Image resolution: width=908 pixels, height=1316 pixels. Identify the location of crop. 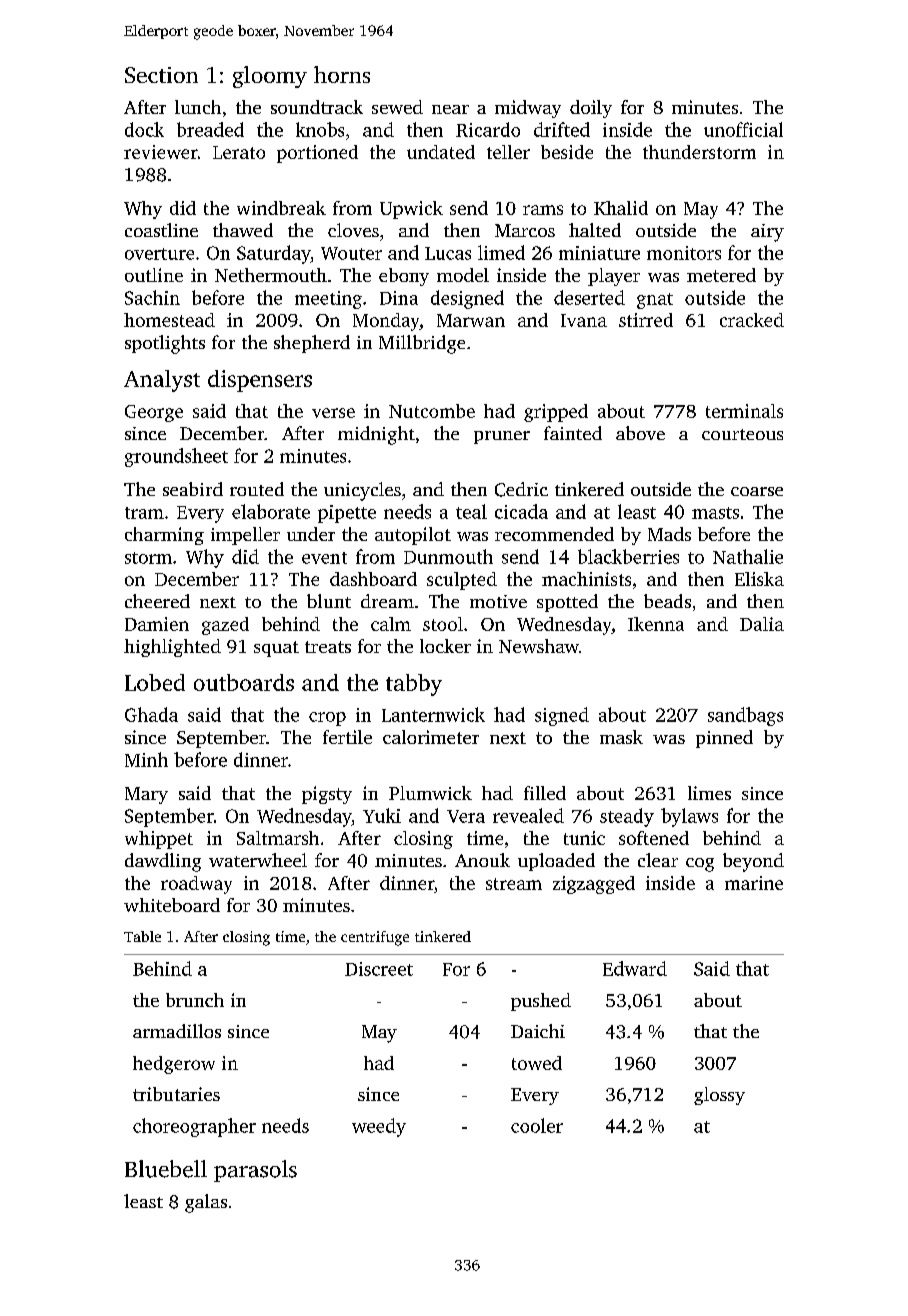
(327, 719).
